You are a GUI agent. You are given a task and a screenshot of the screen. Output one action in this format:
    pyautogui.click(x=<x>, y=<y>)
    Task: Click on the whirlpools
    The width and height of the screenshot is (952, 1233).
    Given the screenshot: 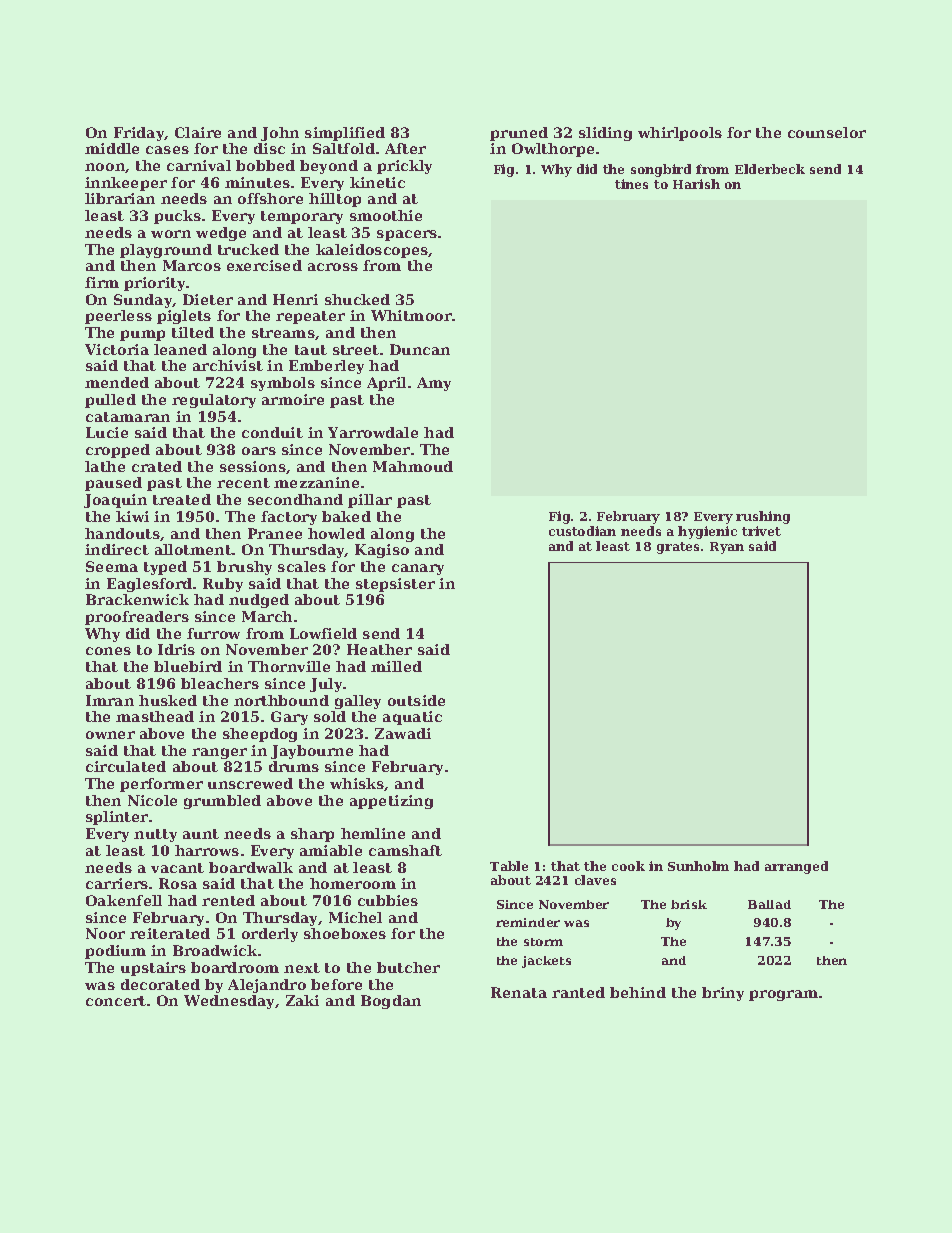 What is the action you would take?
    pyautogui.click(x=680, y=134)
